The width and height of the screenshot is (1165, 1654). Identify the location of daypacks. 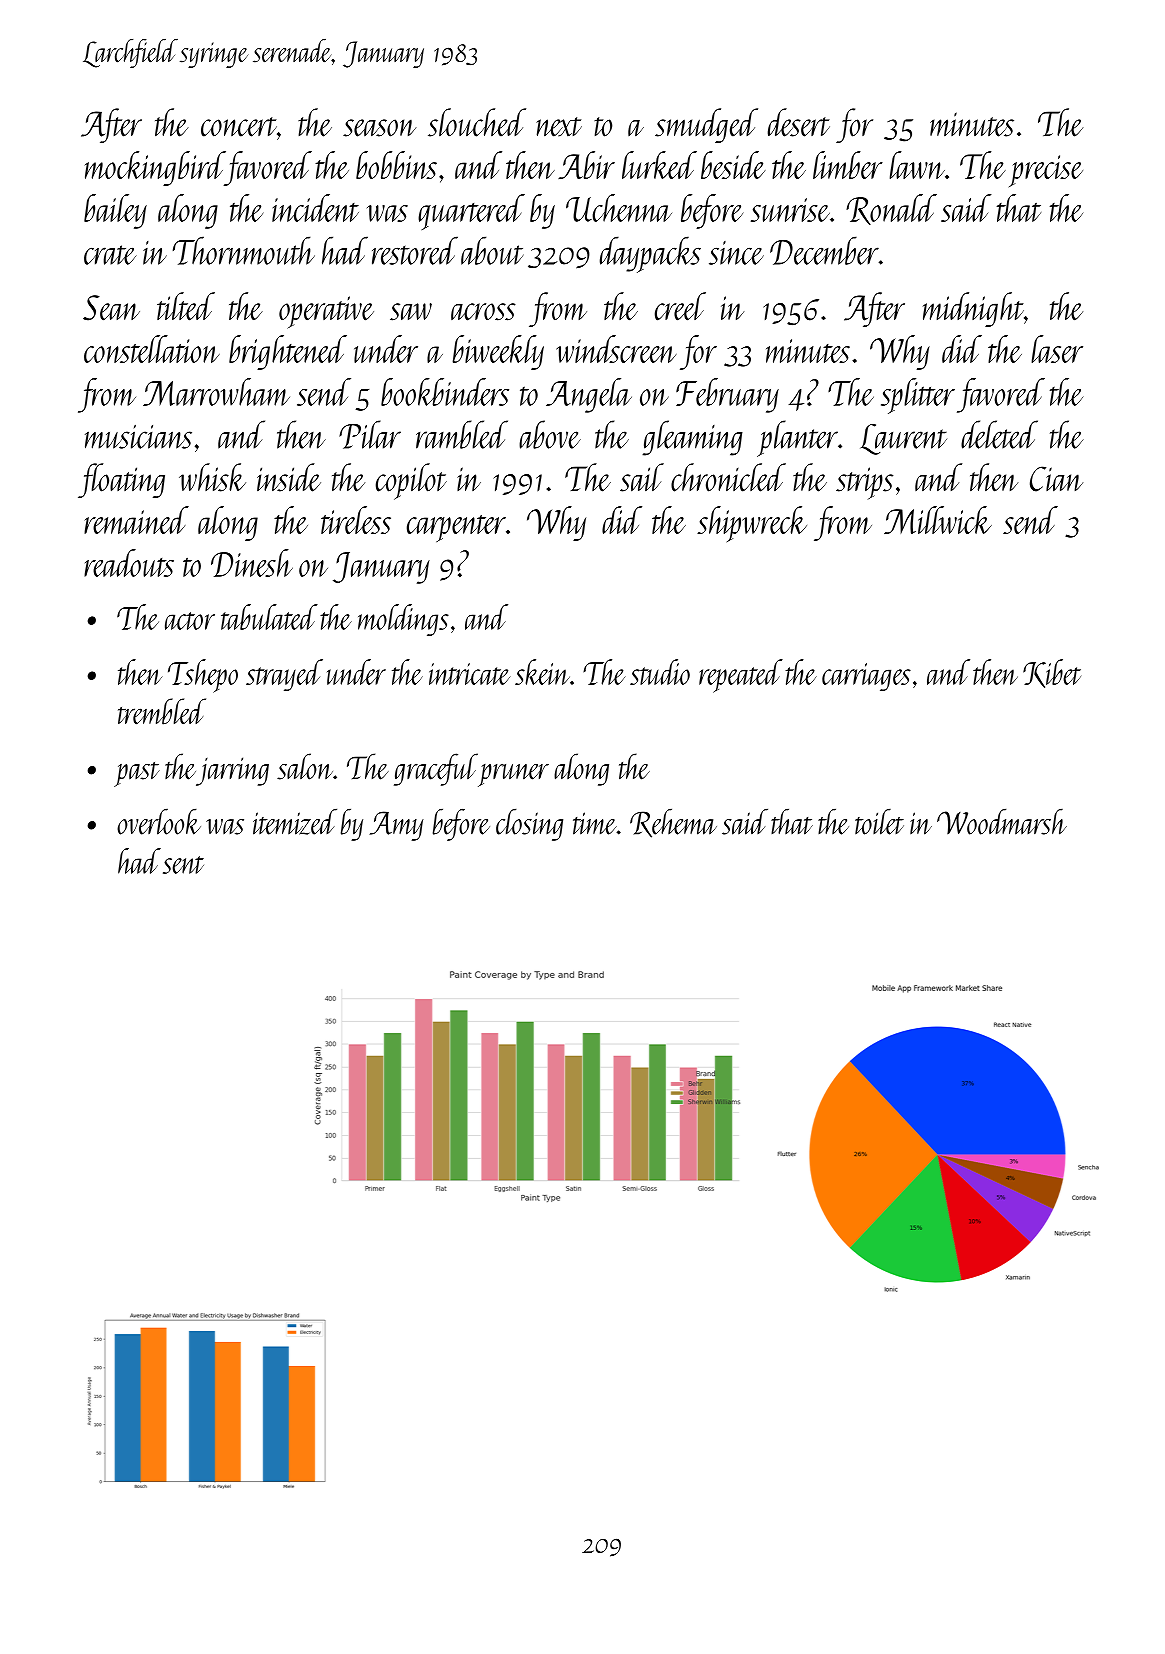
(650, 254).
